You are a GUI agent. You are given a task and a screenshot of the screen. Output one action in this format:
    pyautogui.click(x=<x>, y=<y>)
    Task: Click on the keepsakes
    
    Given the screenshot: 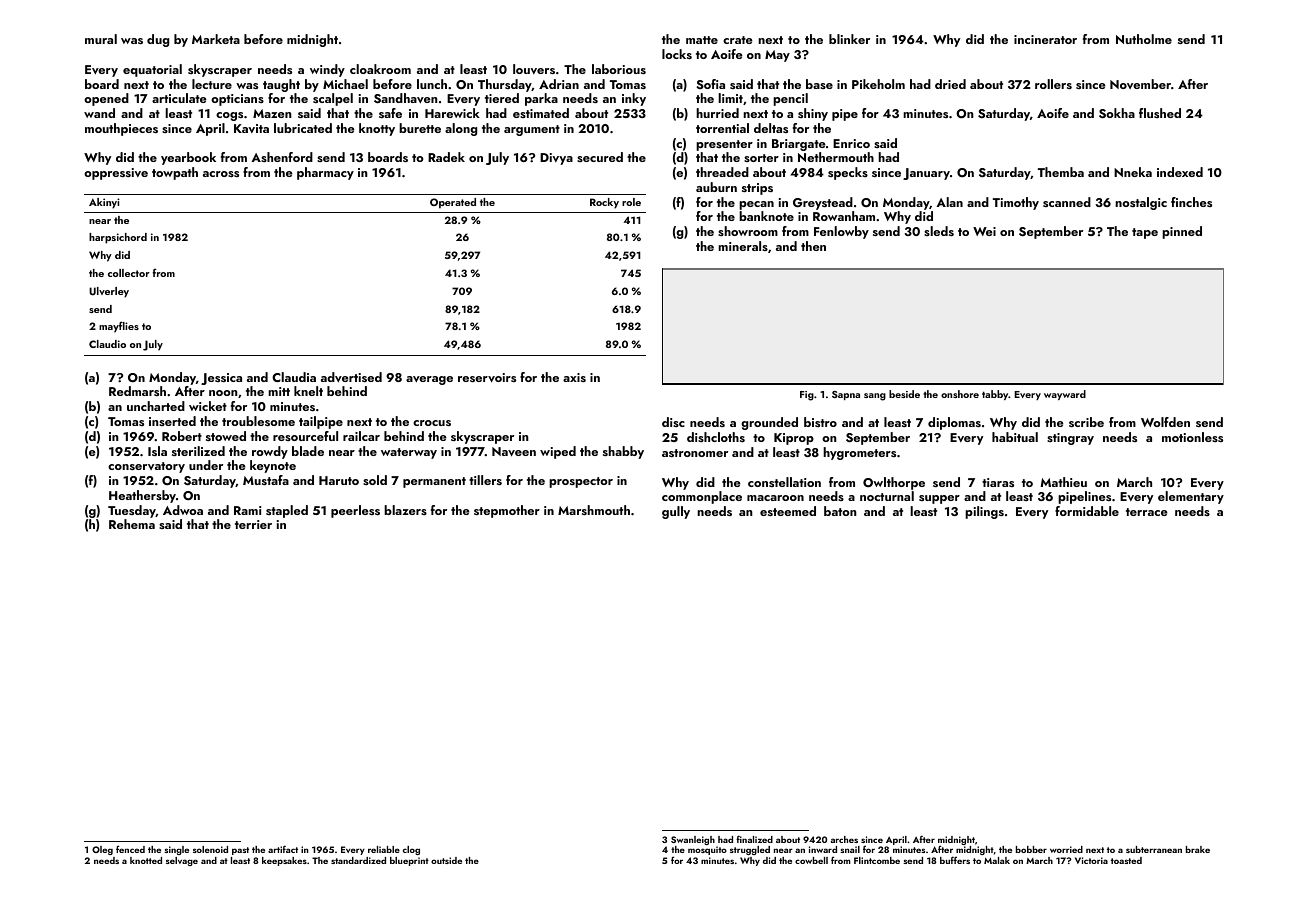 What is the action you would take?
    pyautogui.click(x=284, y=861)
